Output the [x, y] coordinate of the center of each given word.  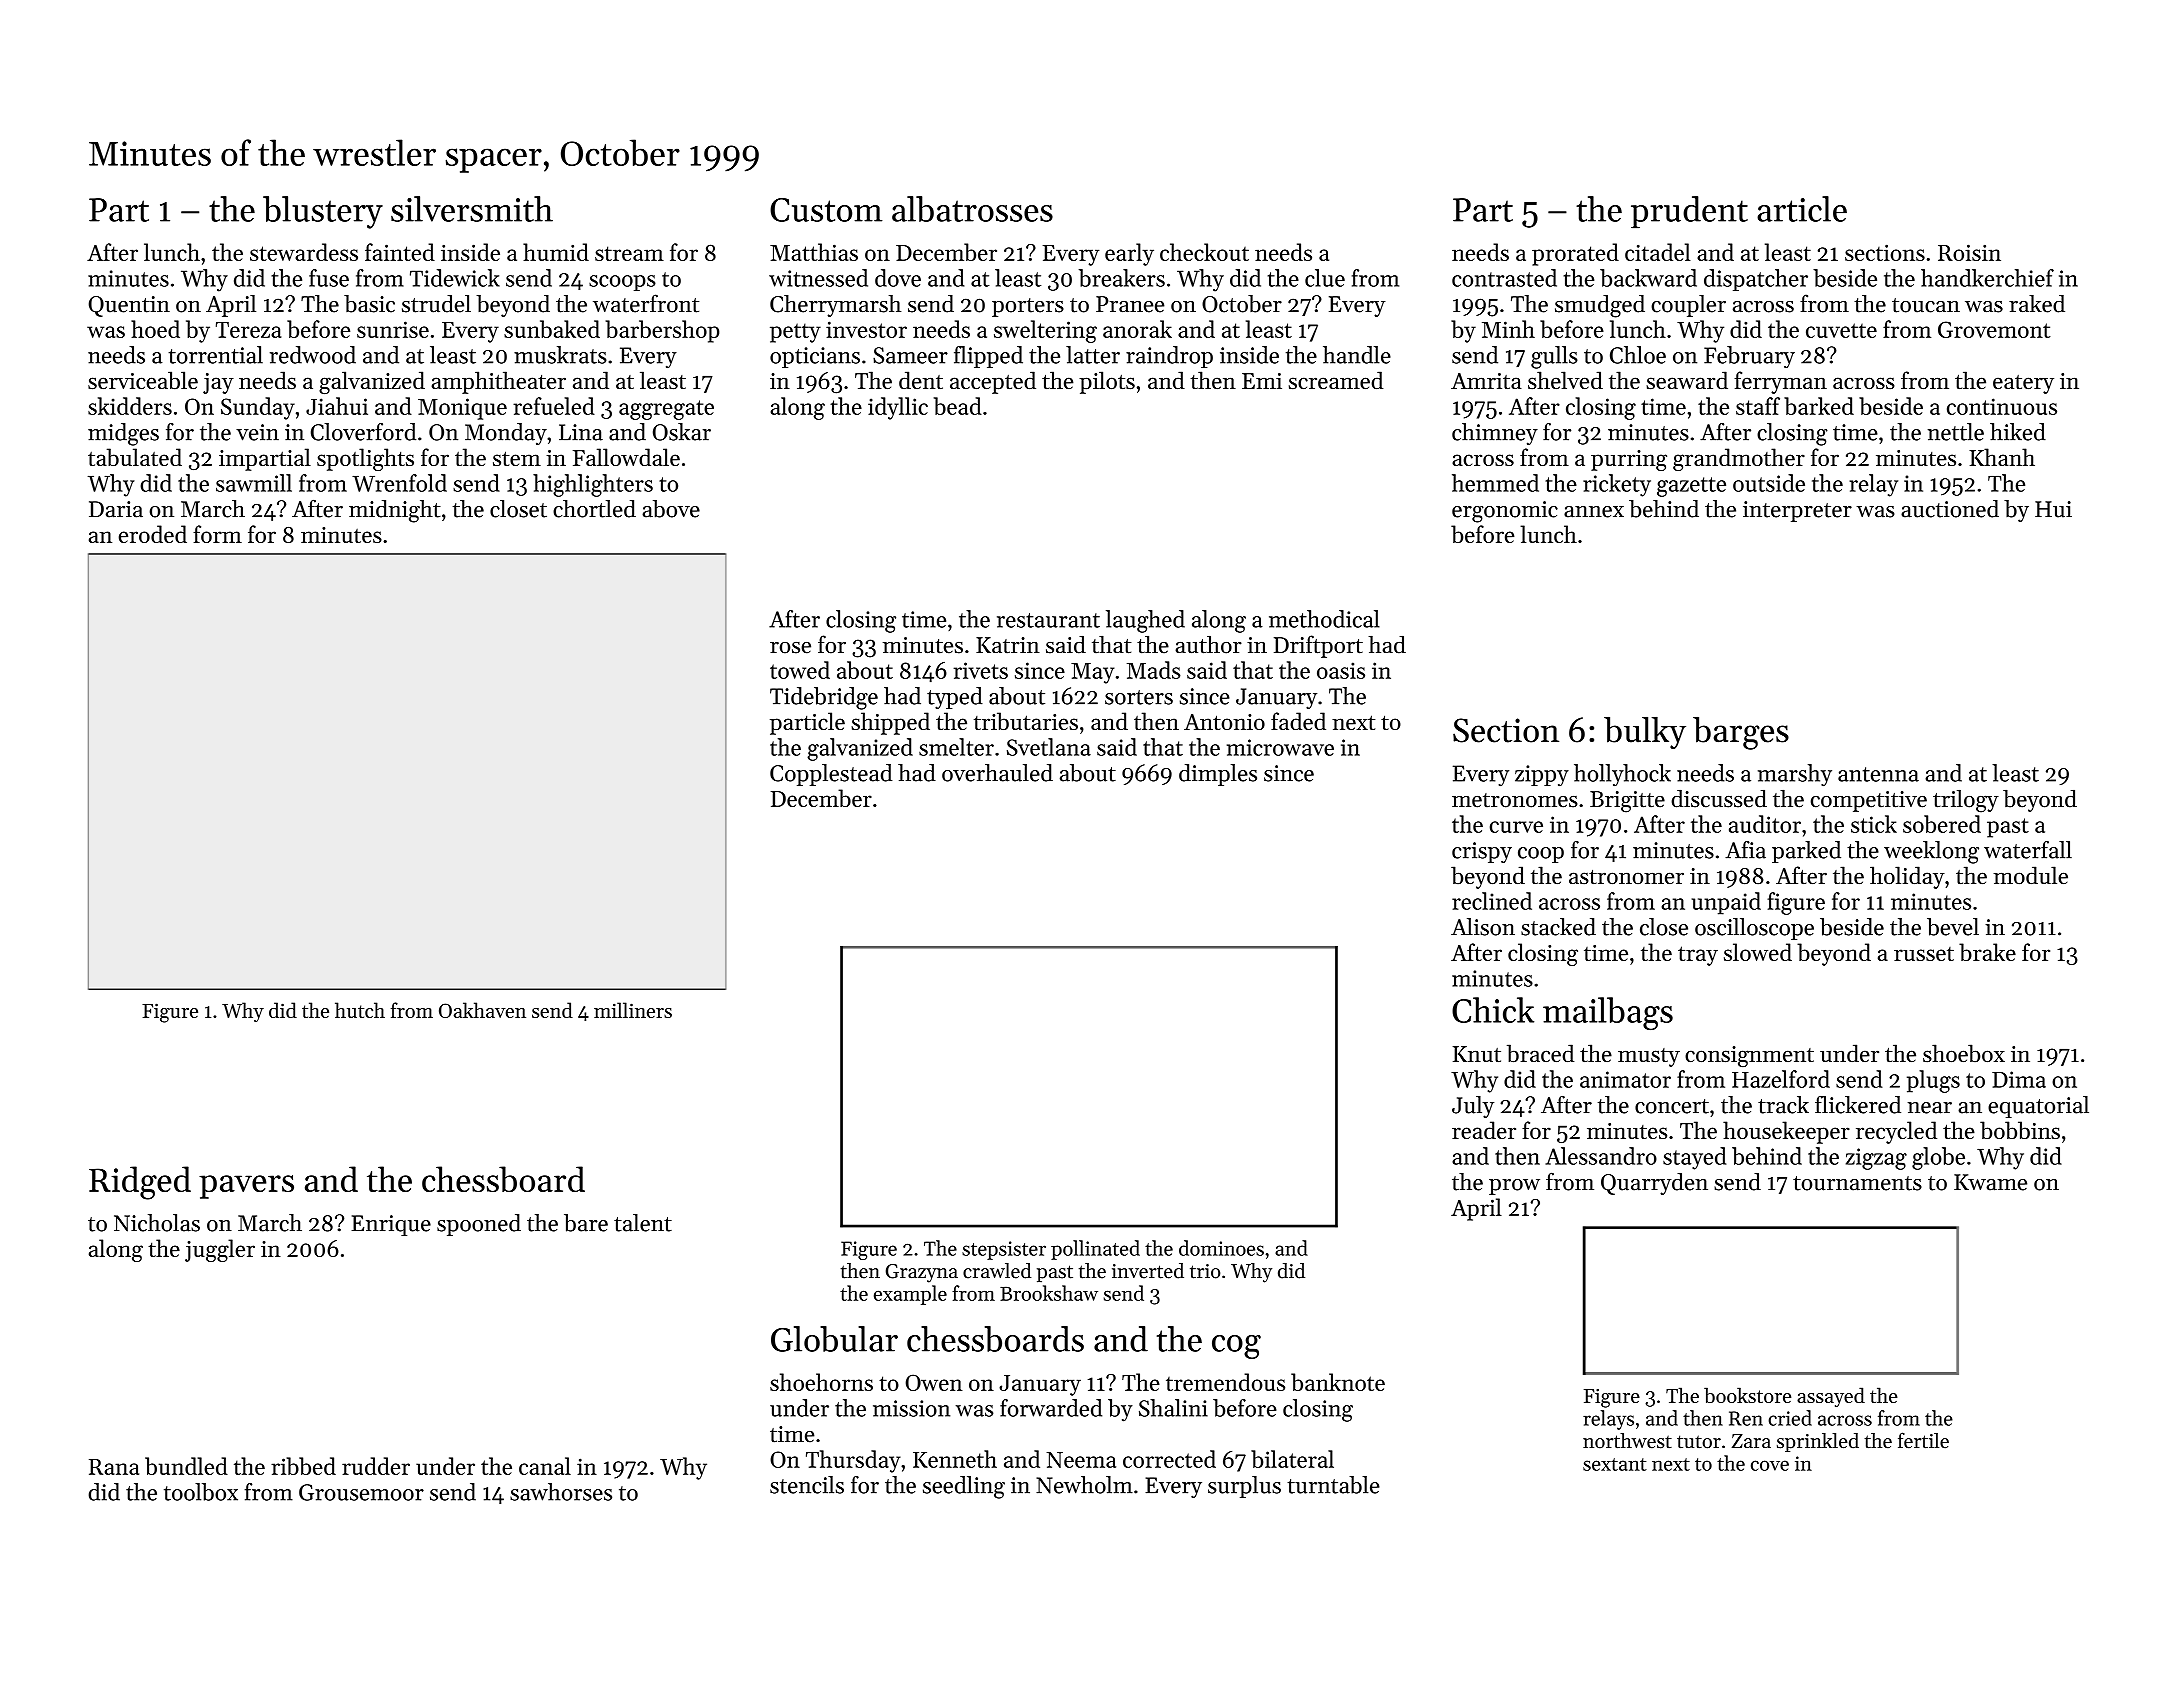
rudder [376, 1466]
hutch [360, 1010]
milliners [633, 1010]
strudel [436, 304]
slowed [1758, 952]
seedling [964, 1487]
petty [795, 333]
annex [1594, 512]
